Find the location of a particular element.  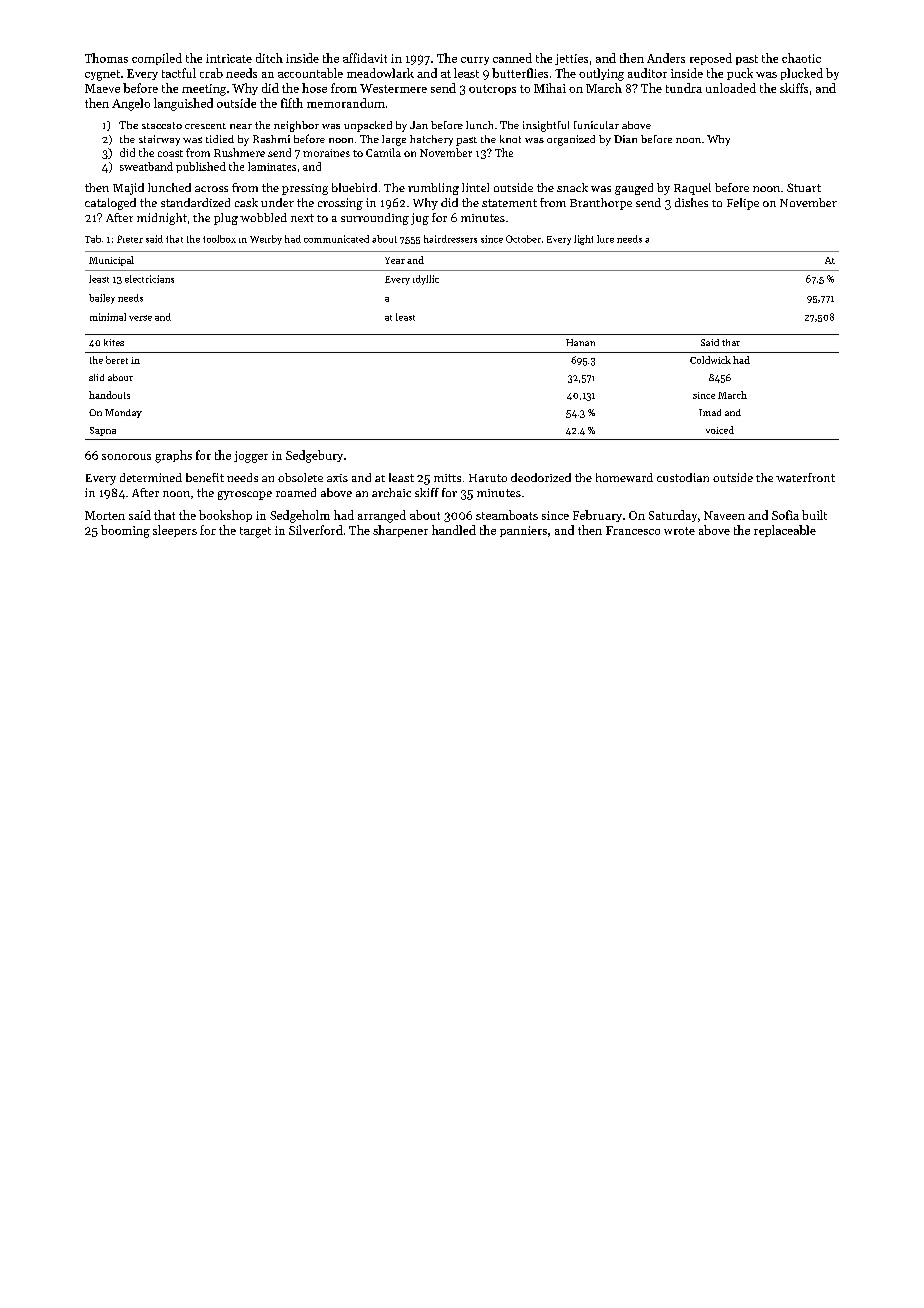

Anders is located at coordinates (666, 58).
